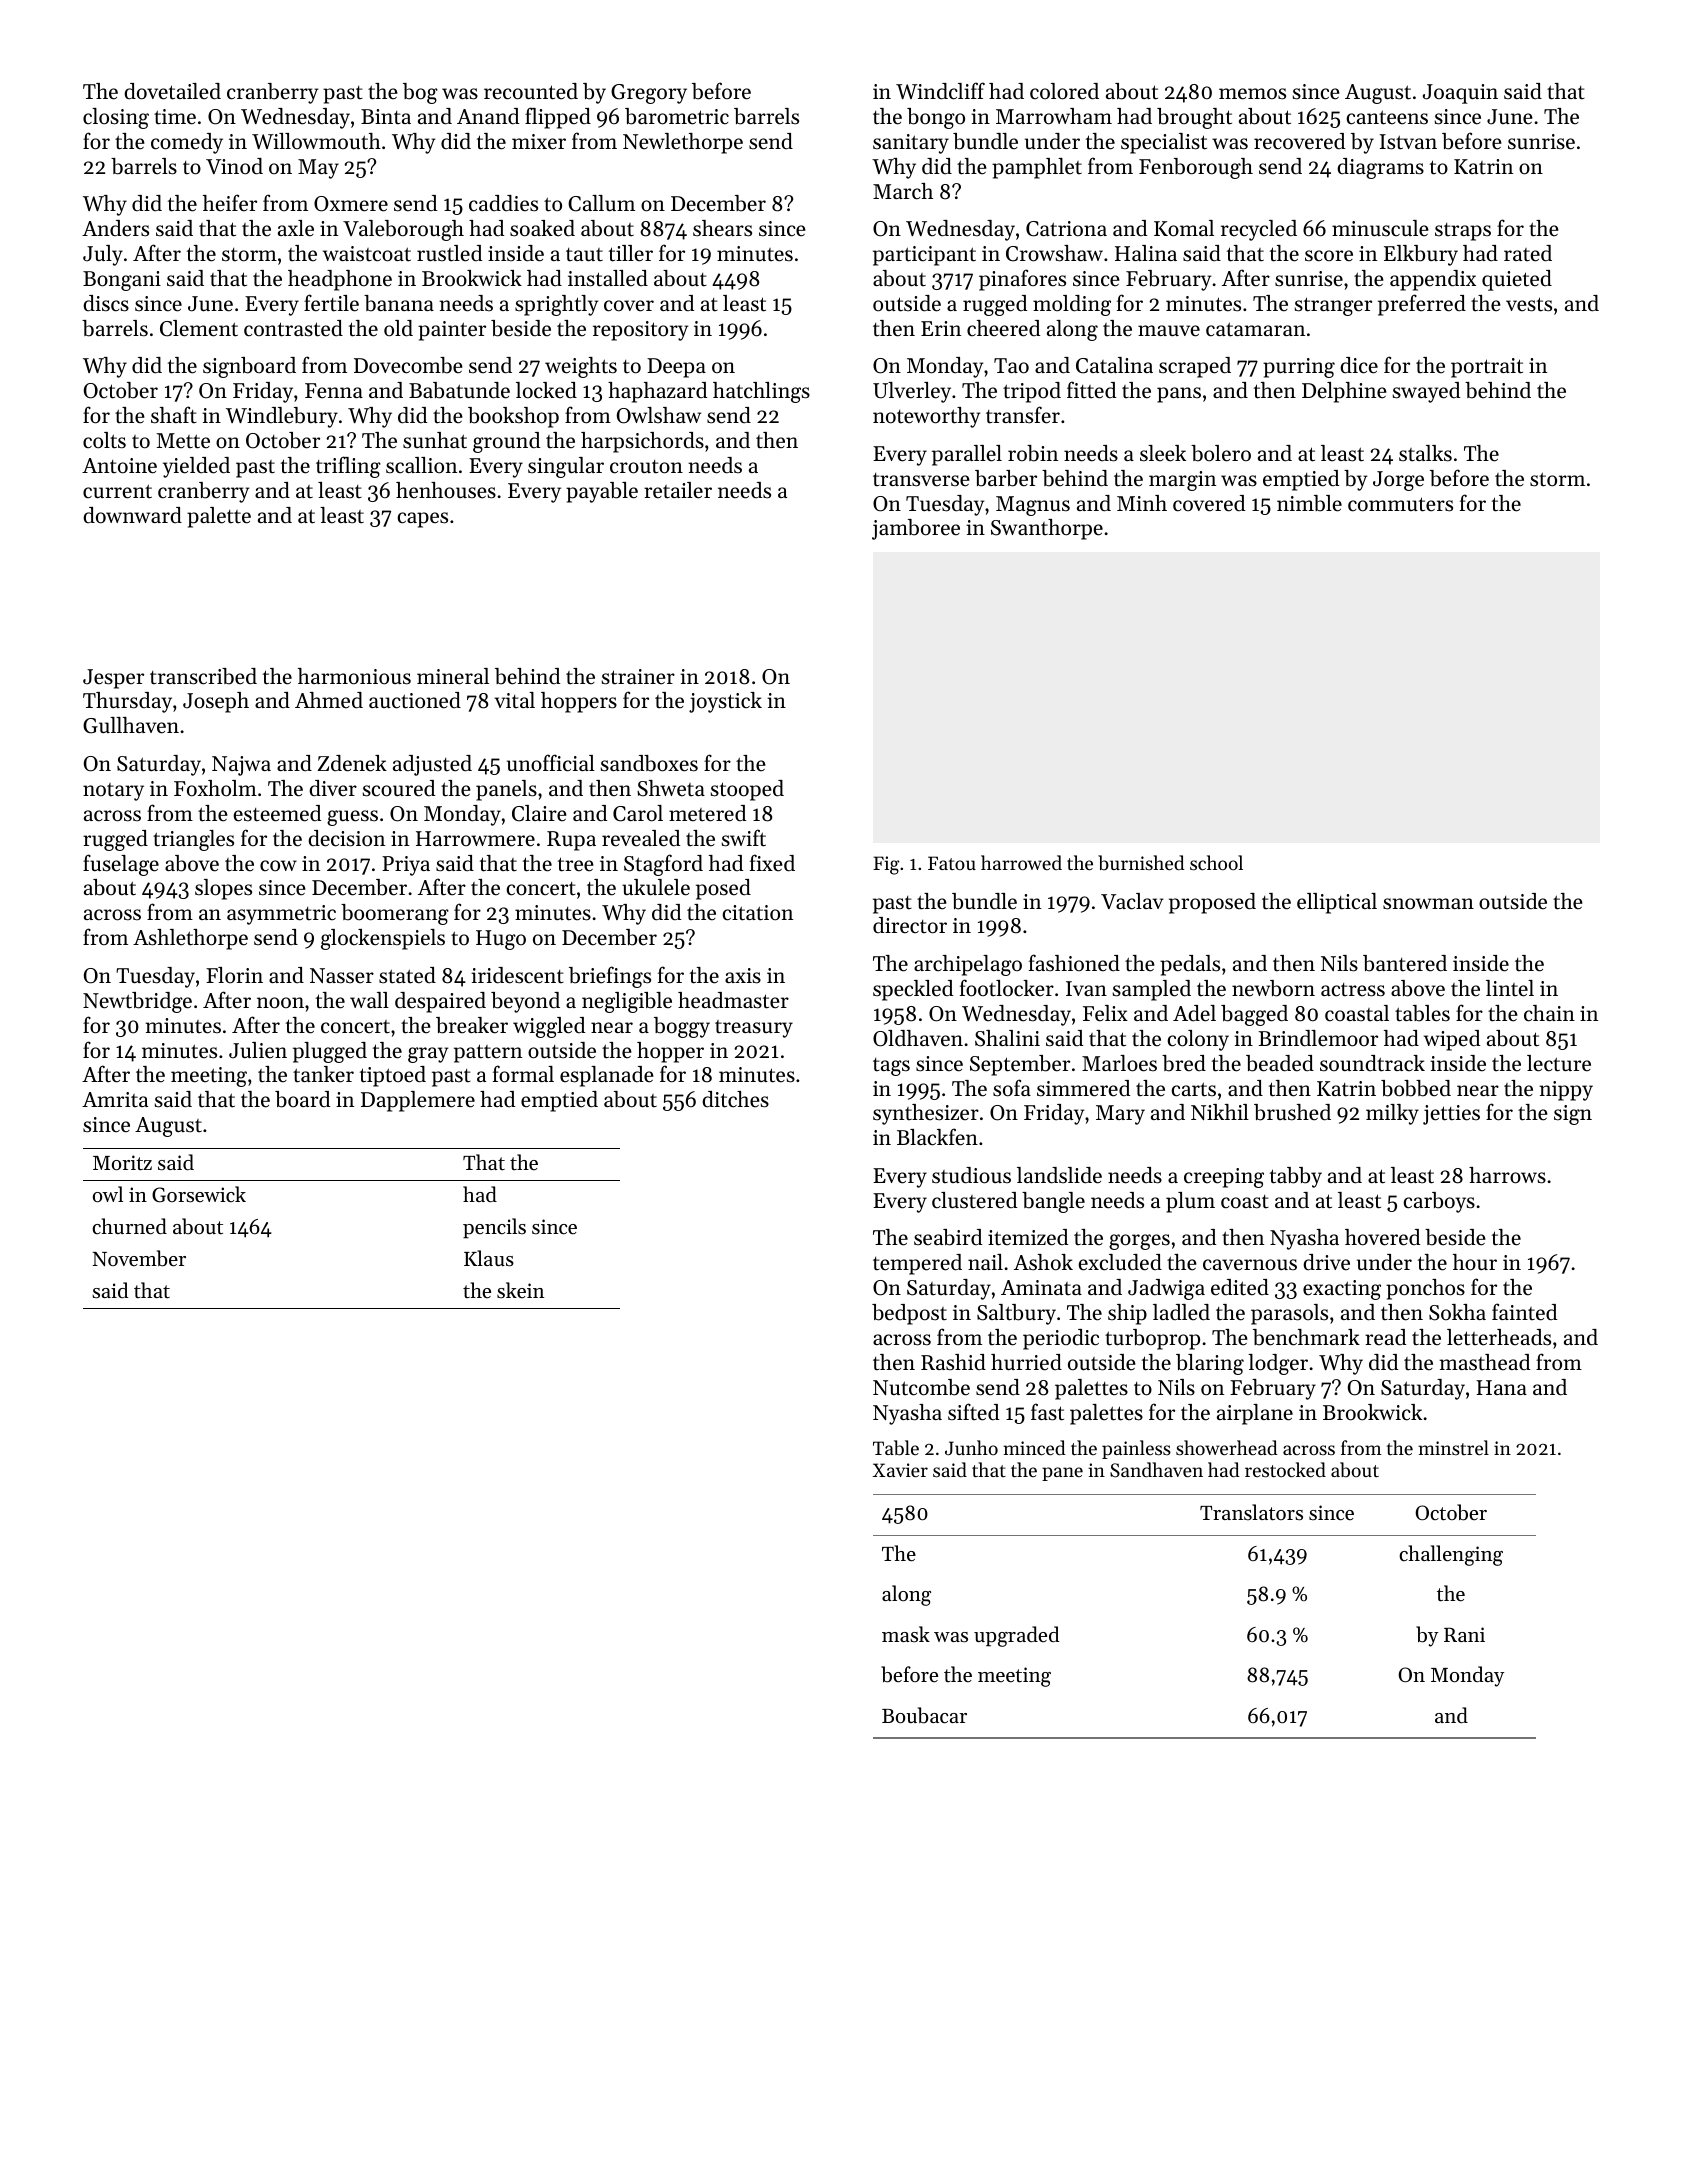  I want to click on nippy, so click(1566, 1091).
